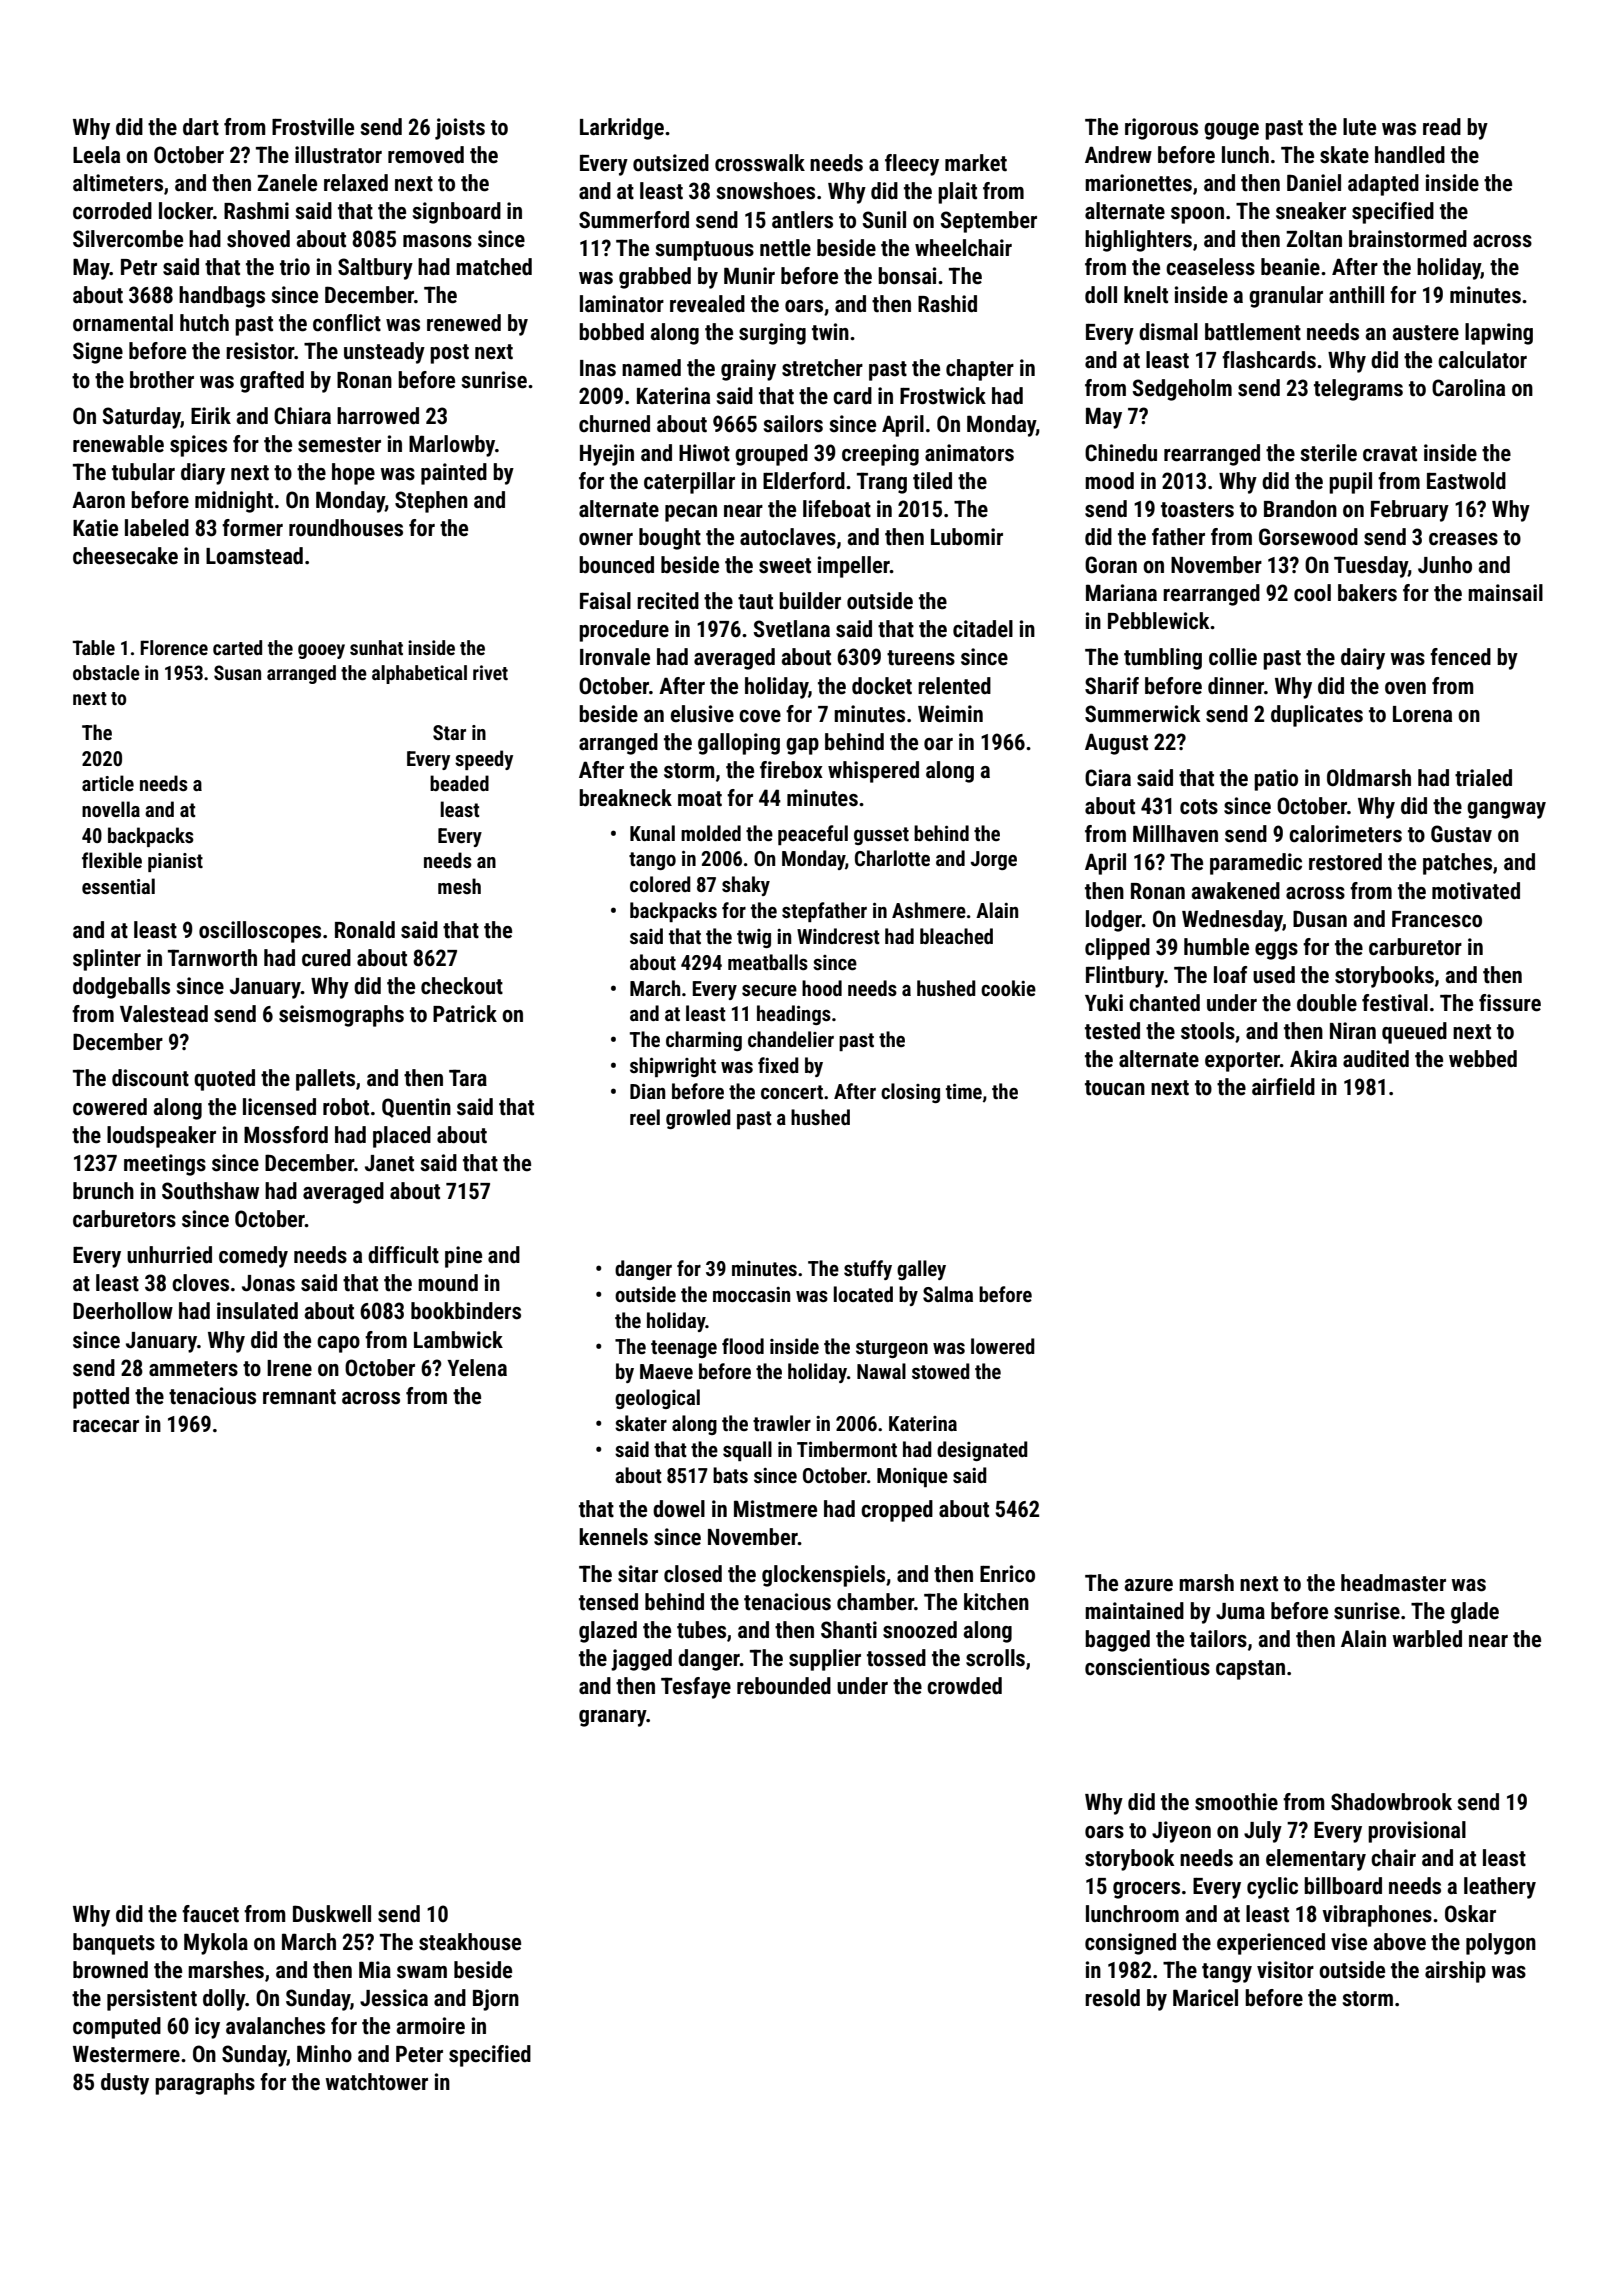 The width and height of the screenshot is (1620, 2292). I want to click on watchtower, so click(376, 2082).
